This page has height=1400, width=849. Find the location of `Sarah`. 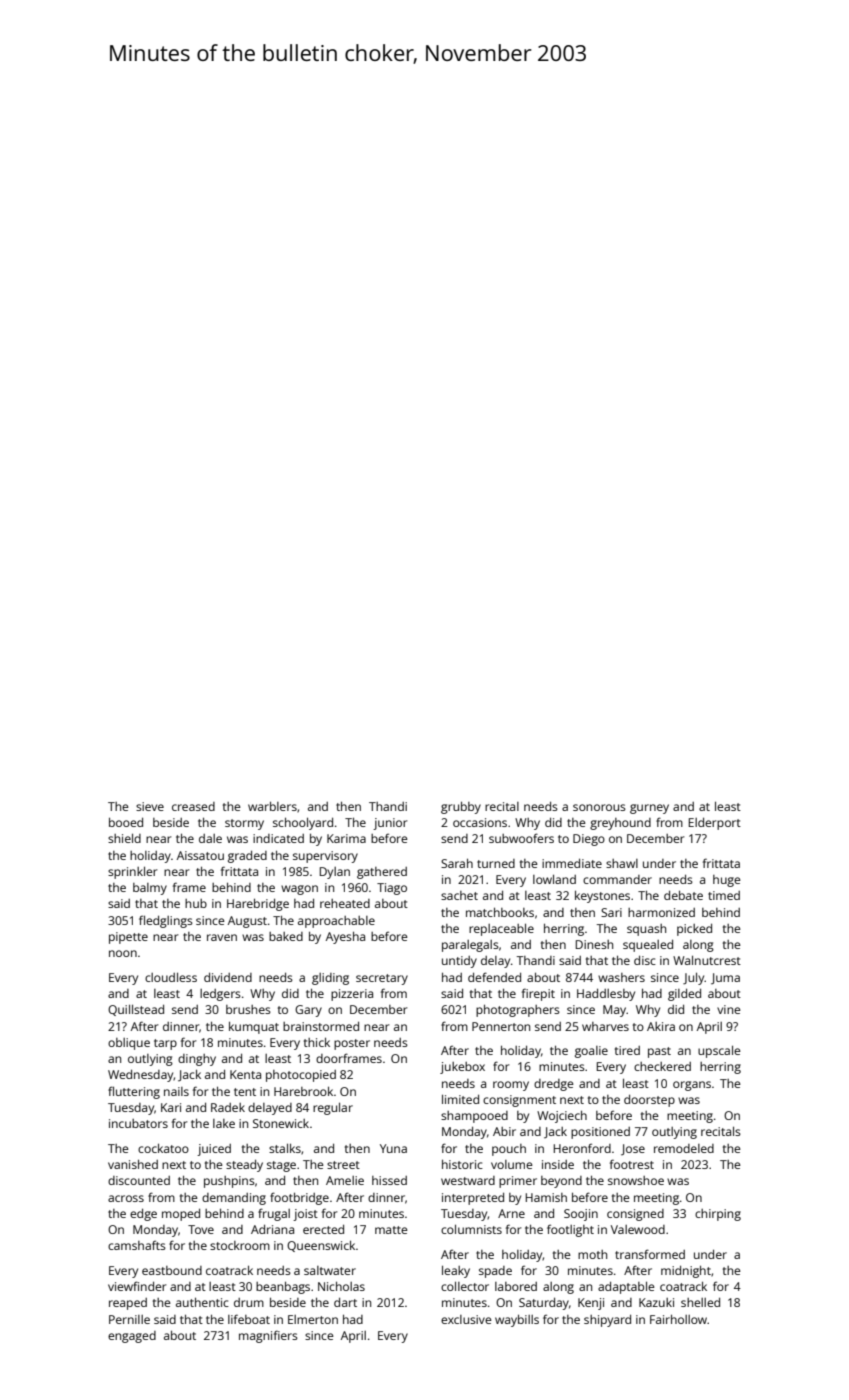

Sarah is located at coordinates (457, 863).
